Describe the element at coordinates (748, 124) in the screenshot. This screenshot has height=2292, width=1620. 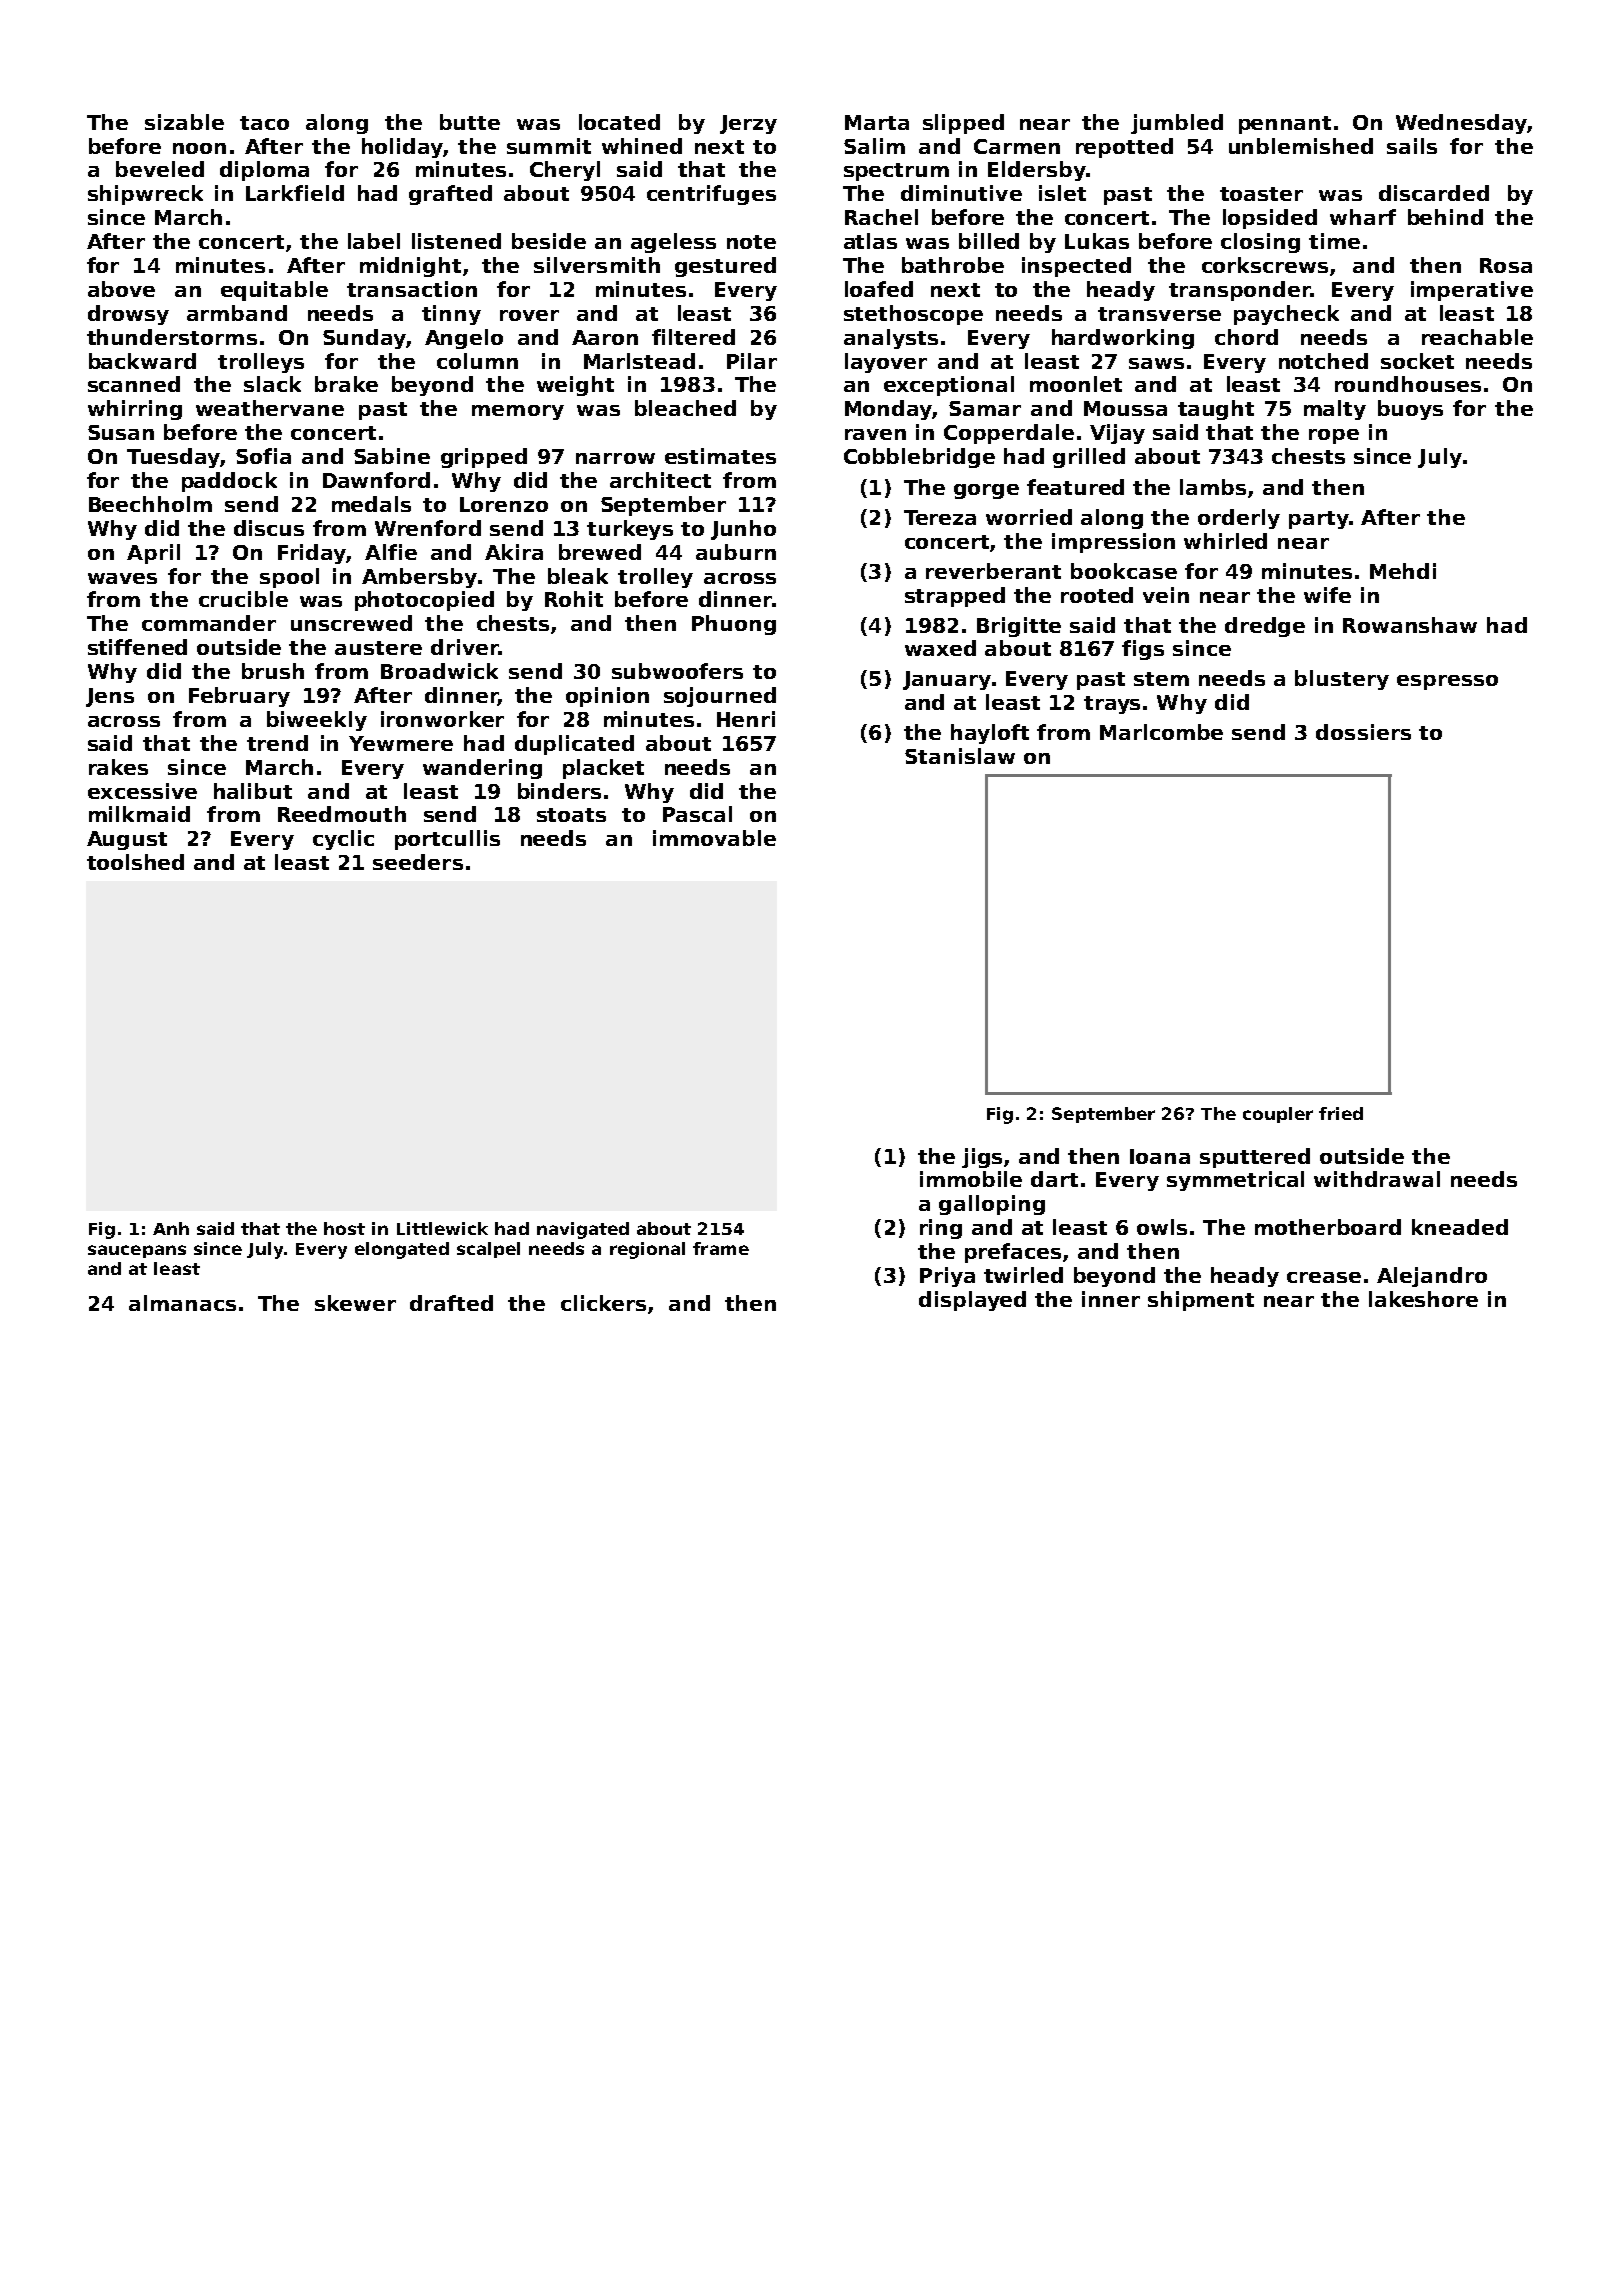
I see `Jerzy` at that location.
